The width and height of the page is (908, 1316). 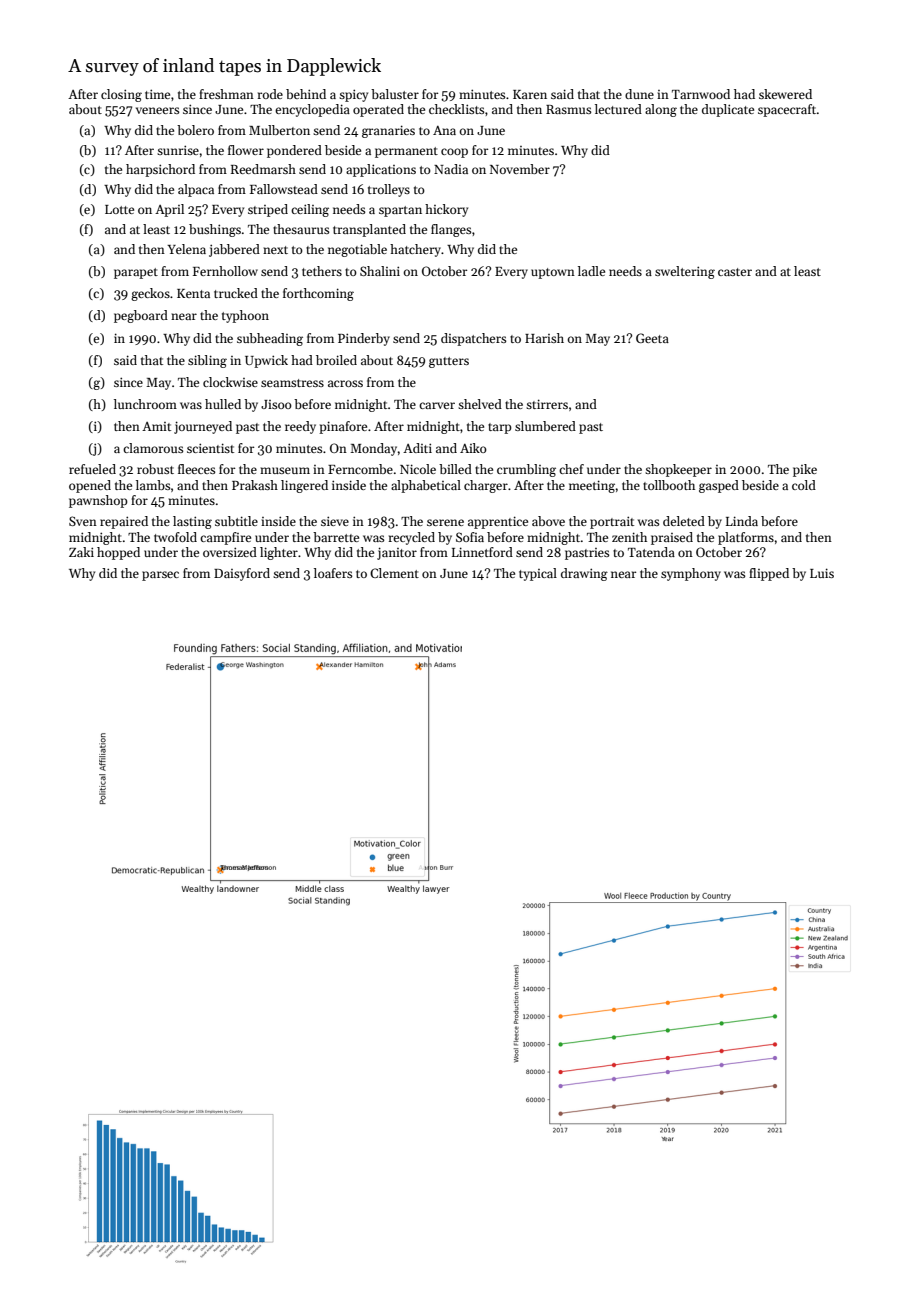 I want to click on duplicate, so click(x=728, y=110).
